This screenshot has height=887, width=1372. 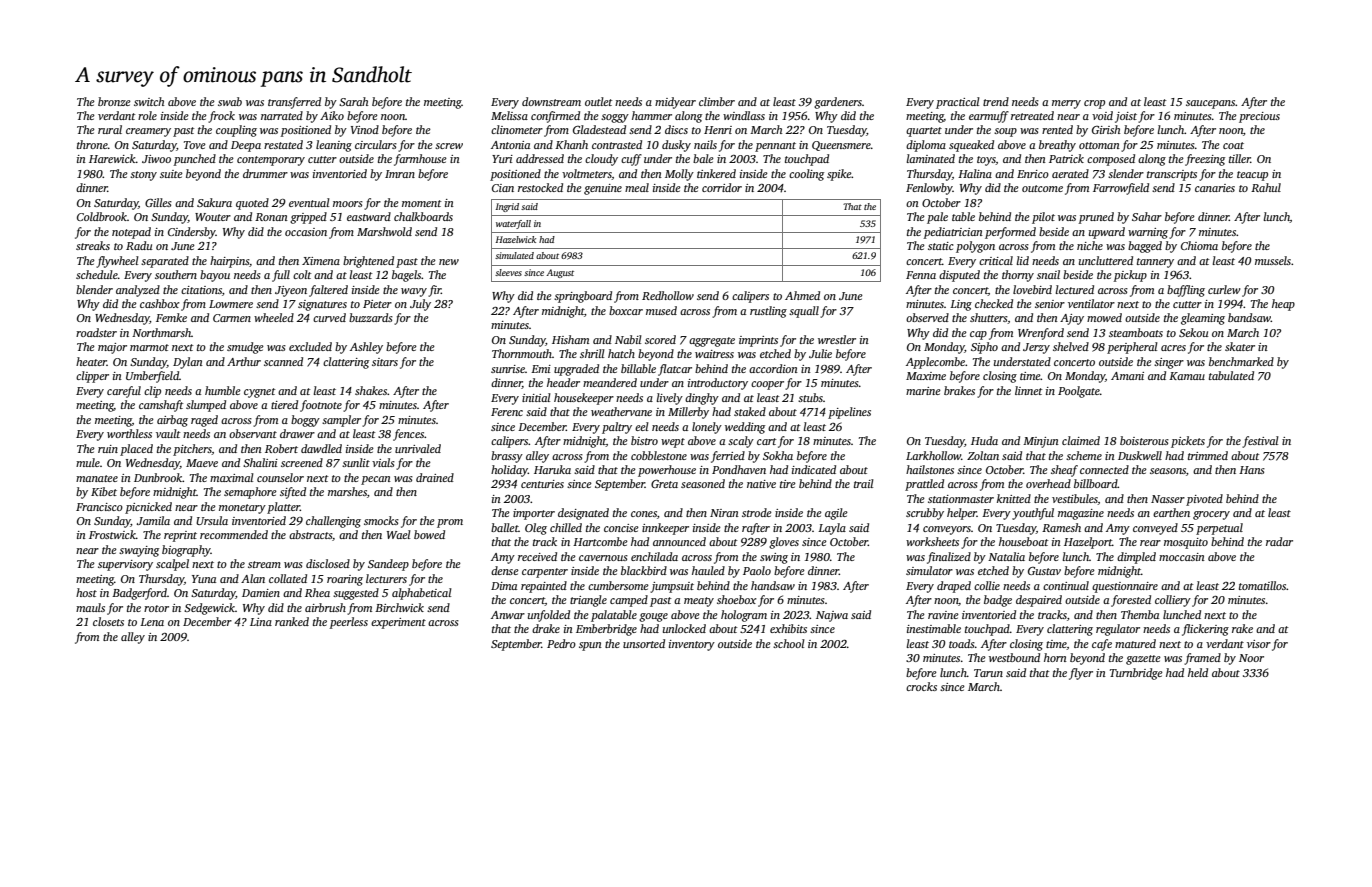 What do you see at coordinates (926, 376) in the screenshot?
I see `Maxime` at bounding box center [926, 376].
